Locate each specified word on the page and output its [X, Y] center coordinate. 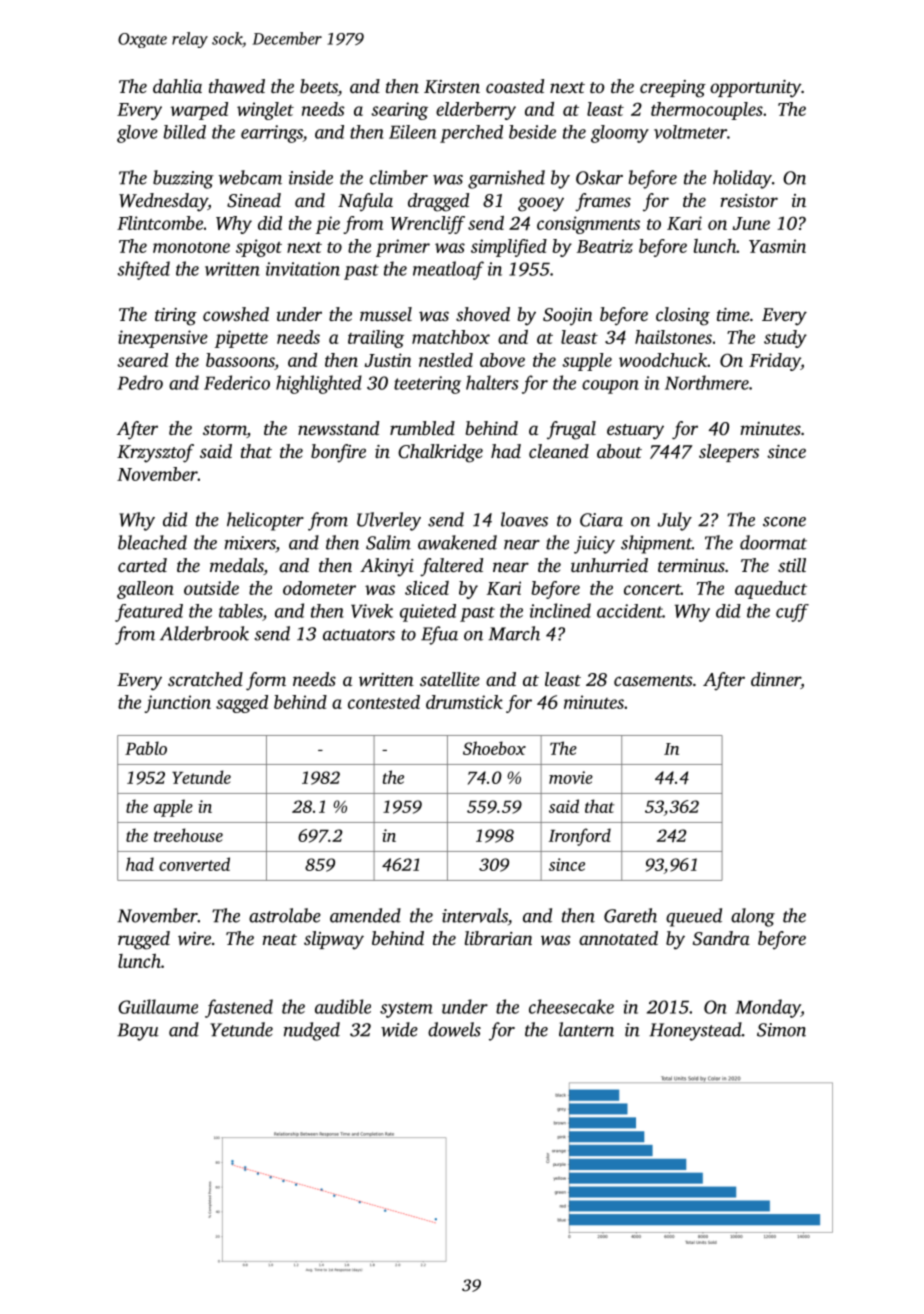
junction [177, 704]
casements [653, 680]
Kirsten [452, 87]
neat [280, 939]
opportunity [755, 89]
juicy [594, 545]
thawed [237, 86]
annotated [618, 938]
